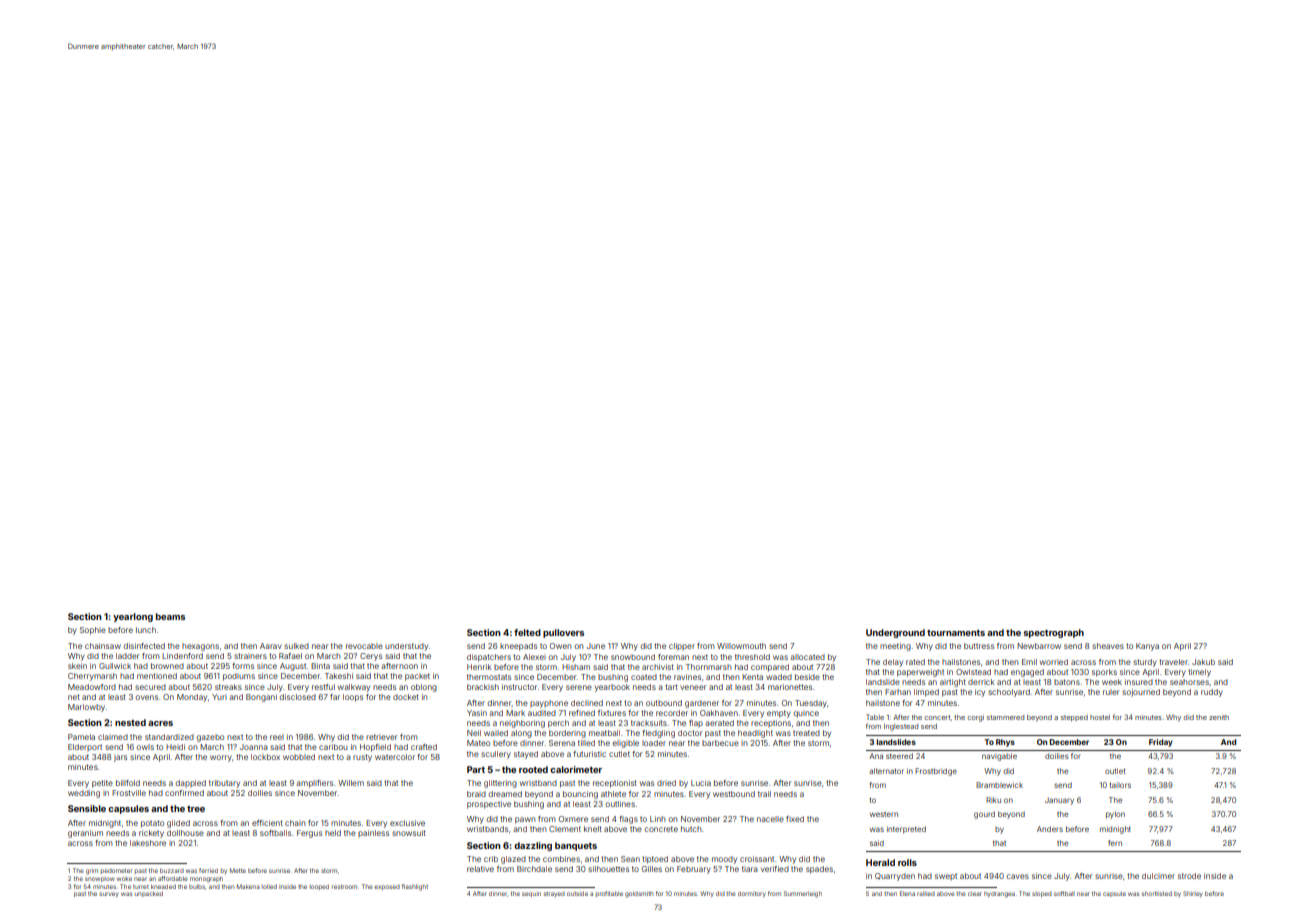  I want to click on unpacked, so click(149, 894).
